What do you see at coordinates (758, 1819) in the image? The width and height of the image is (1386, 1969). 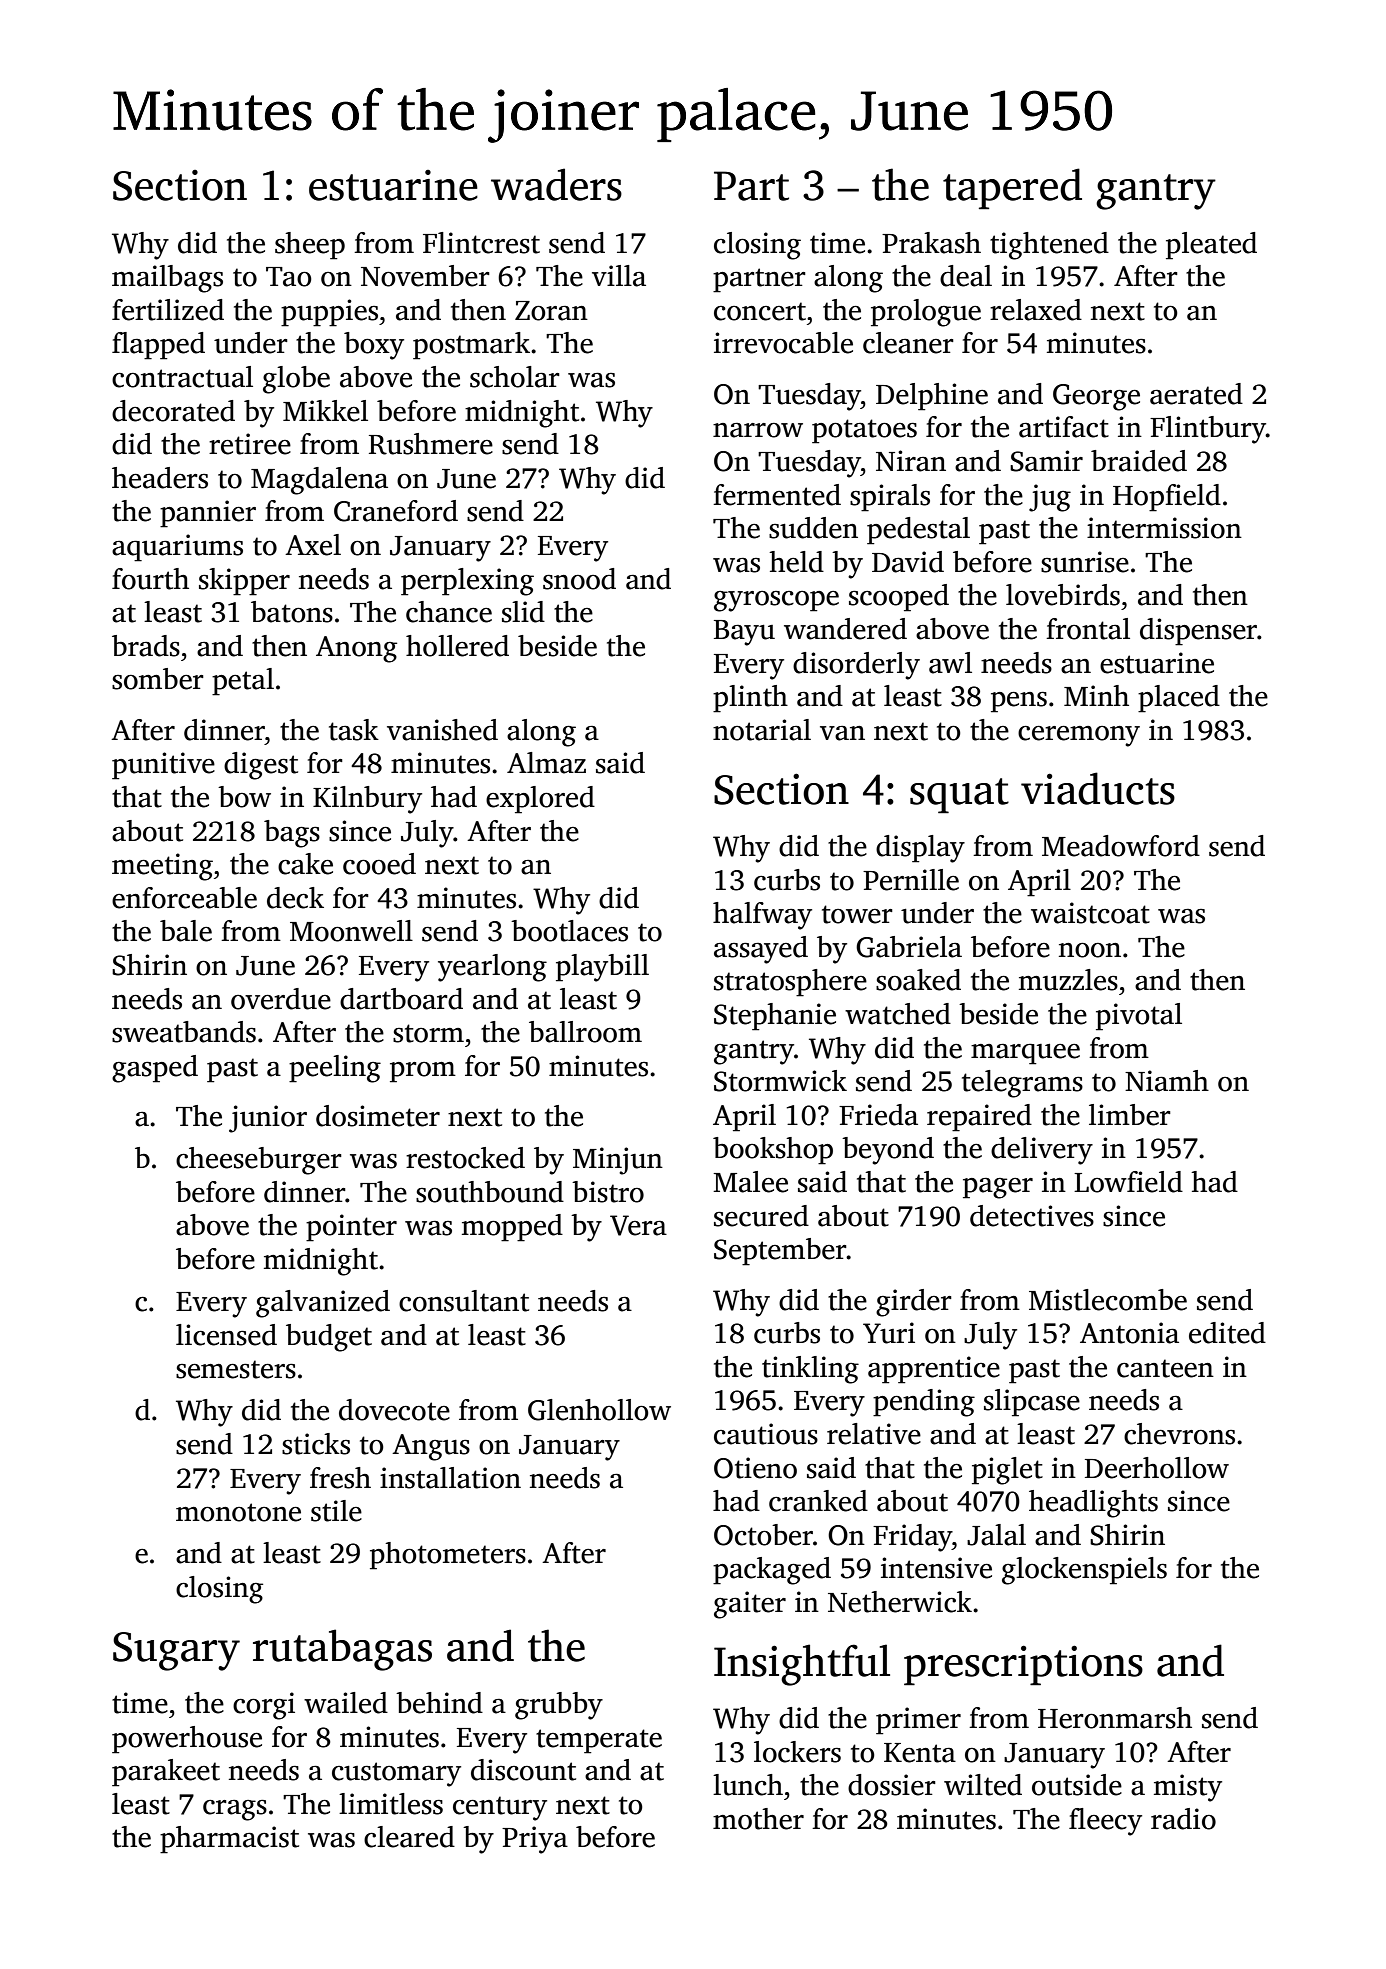 I see `mother` at bounding box center [758, 1819].
